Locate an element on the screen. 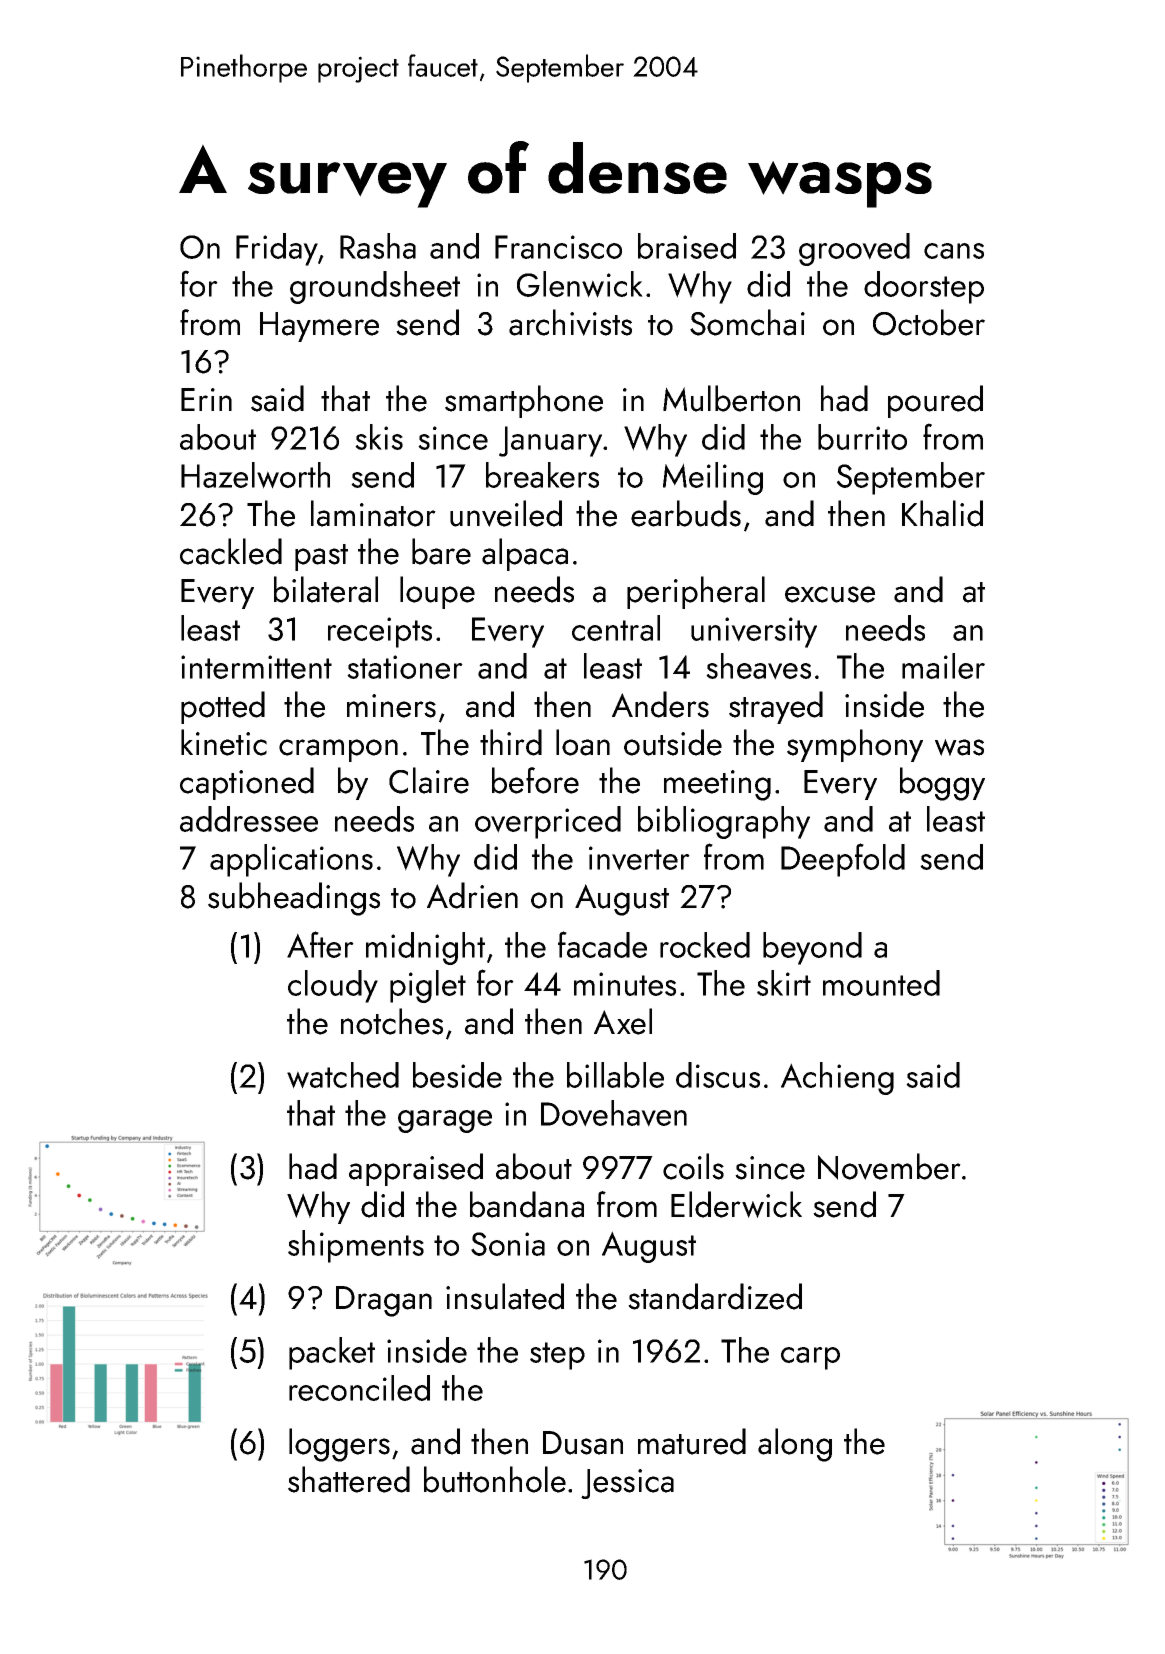 This screenshot has height=1654, width=1165. poured is located at coordinates (935, 401).
